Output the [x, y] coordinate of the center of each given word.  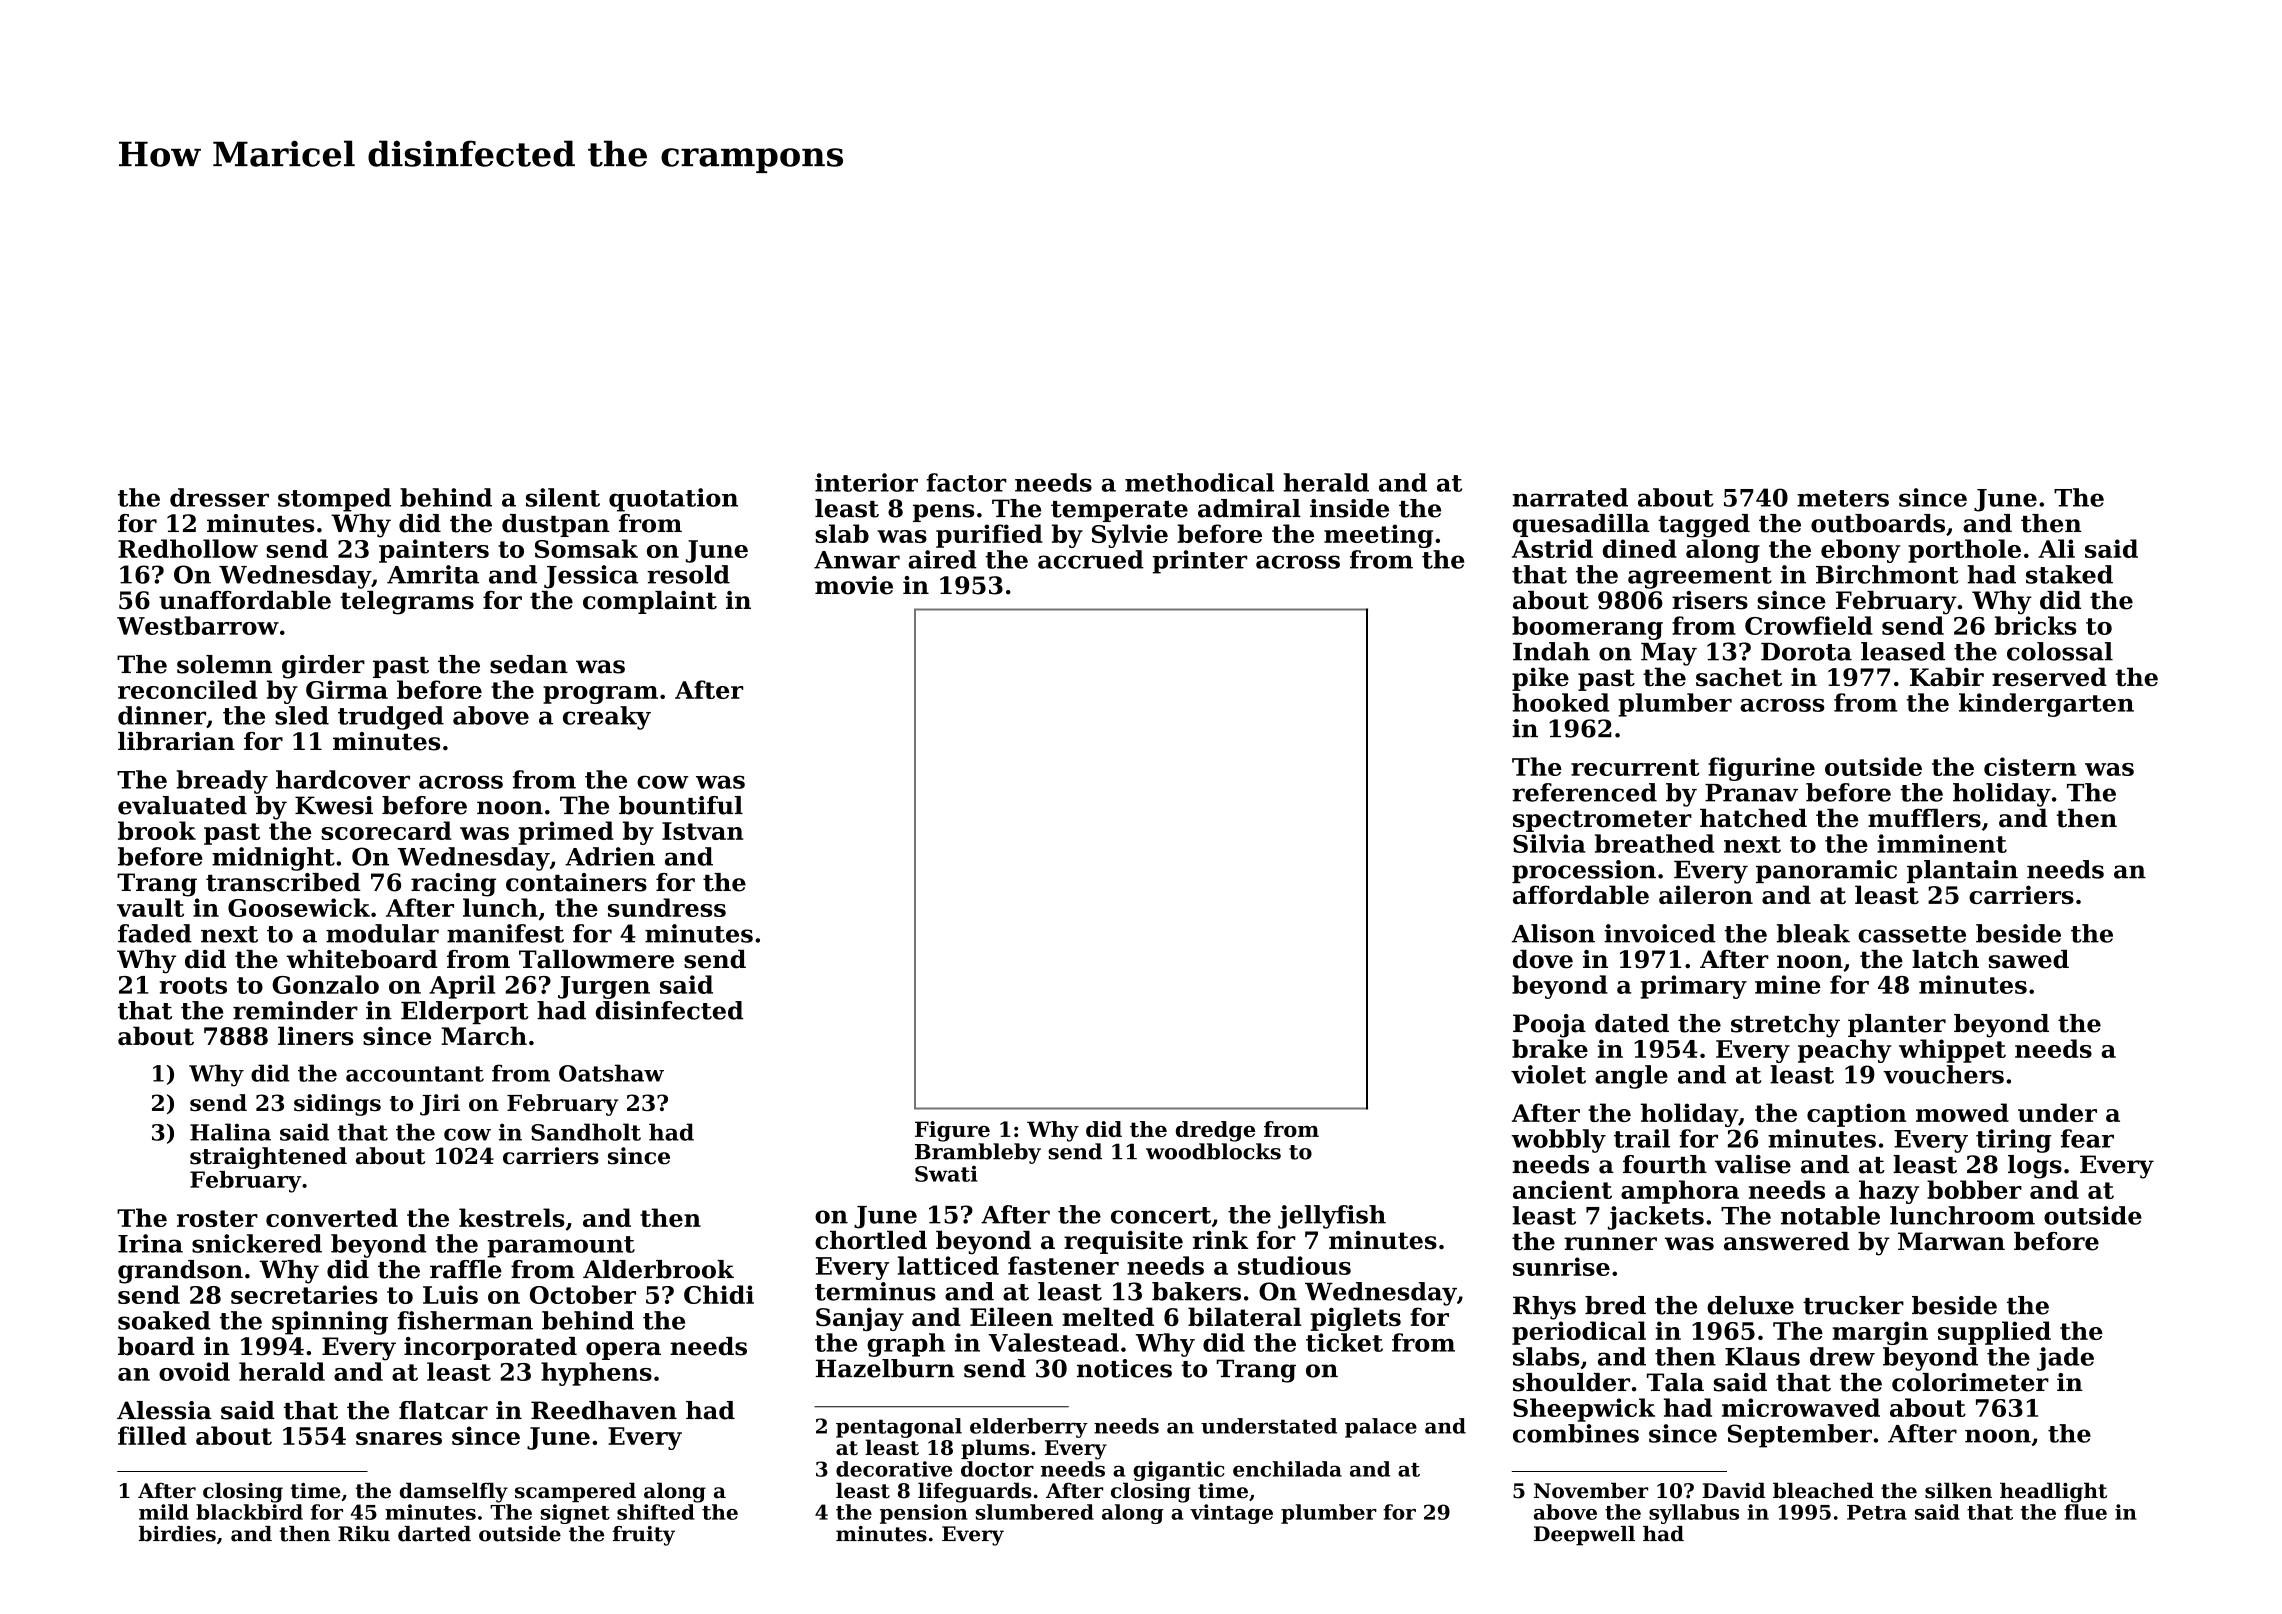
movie [854, 585]
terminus [875, 1291]
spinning [330, 1323]
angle [1631, 1077]
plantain [1962, 871]
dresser [219, 497]
